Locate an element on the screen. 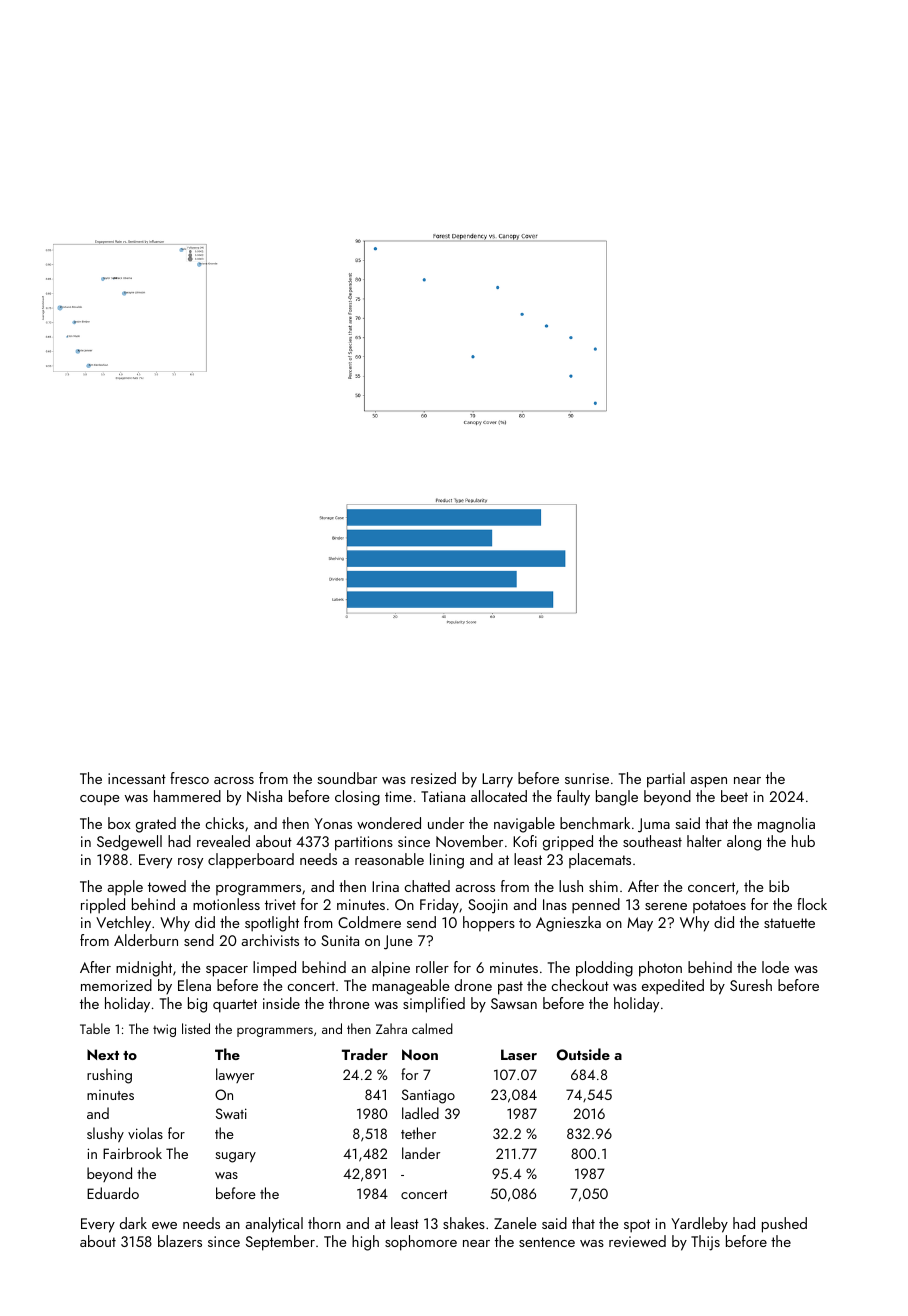  Outside is located at coordinates (583, 1054).
